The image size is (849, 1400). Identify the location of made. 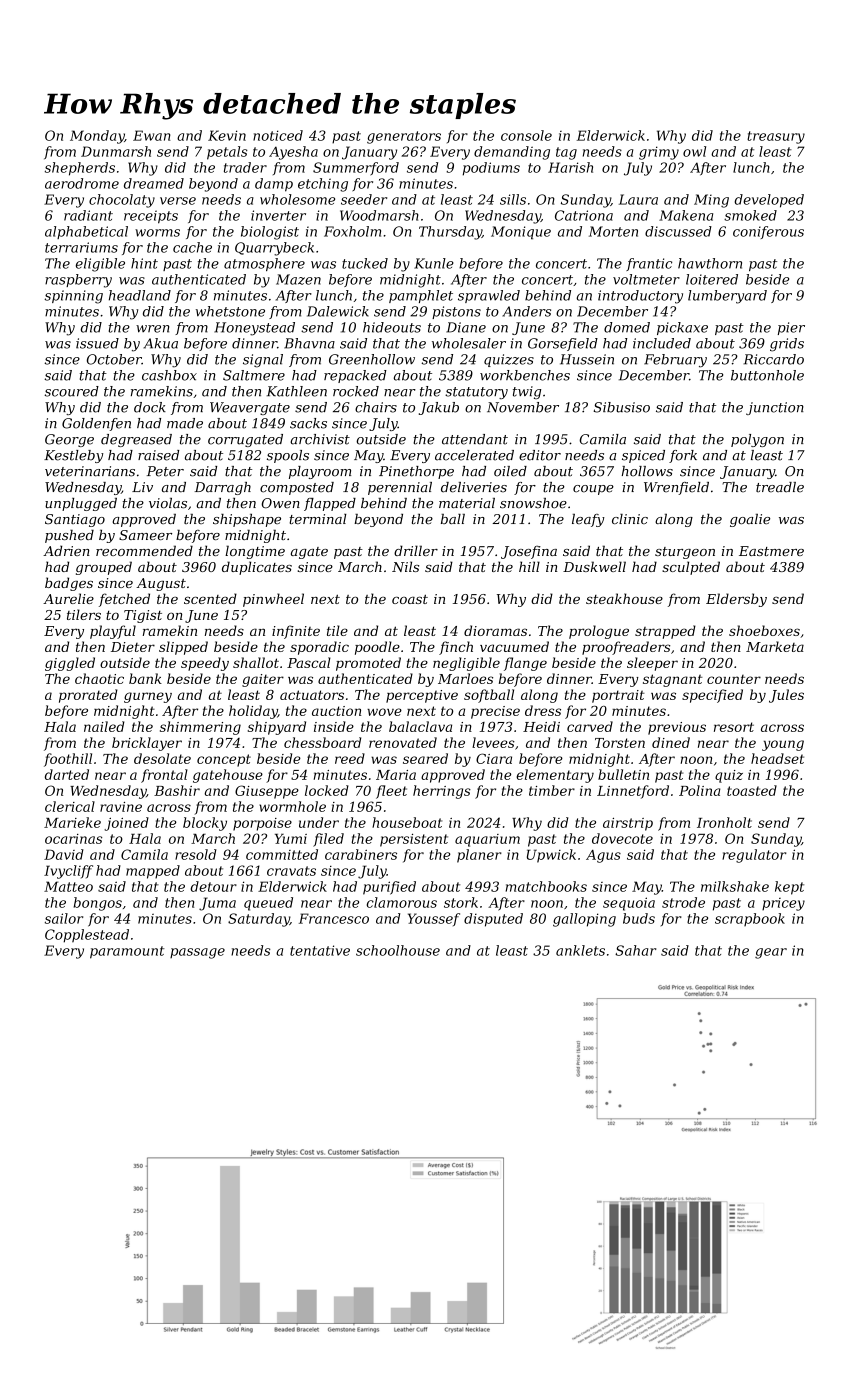
(185, 423).
